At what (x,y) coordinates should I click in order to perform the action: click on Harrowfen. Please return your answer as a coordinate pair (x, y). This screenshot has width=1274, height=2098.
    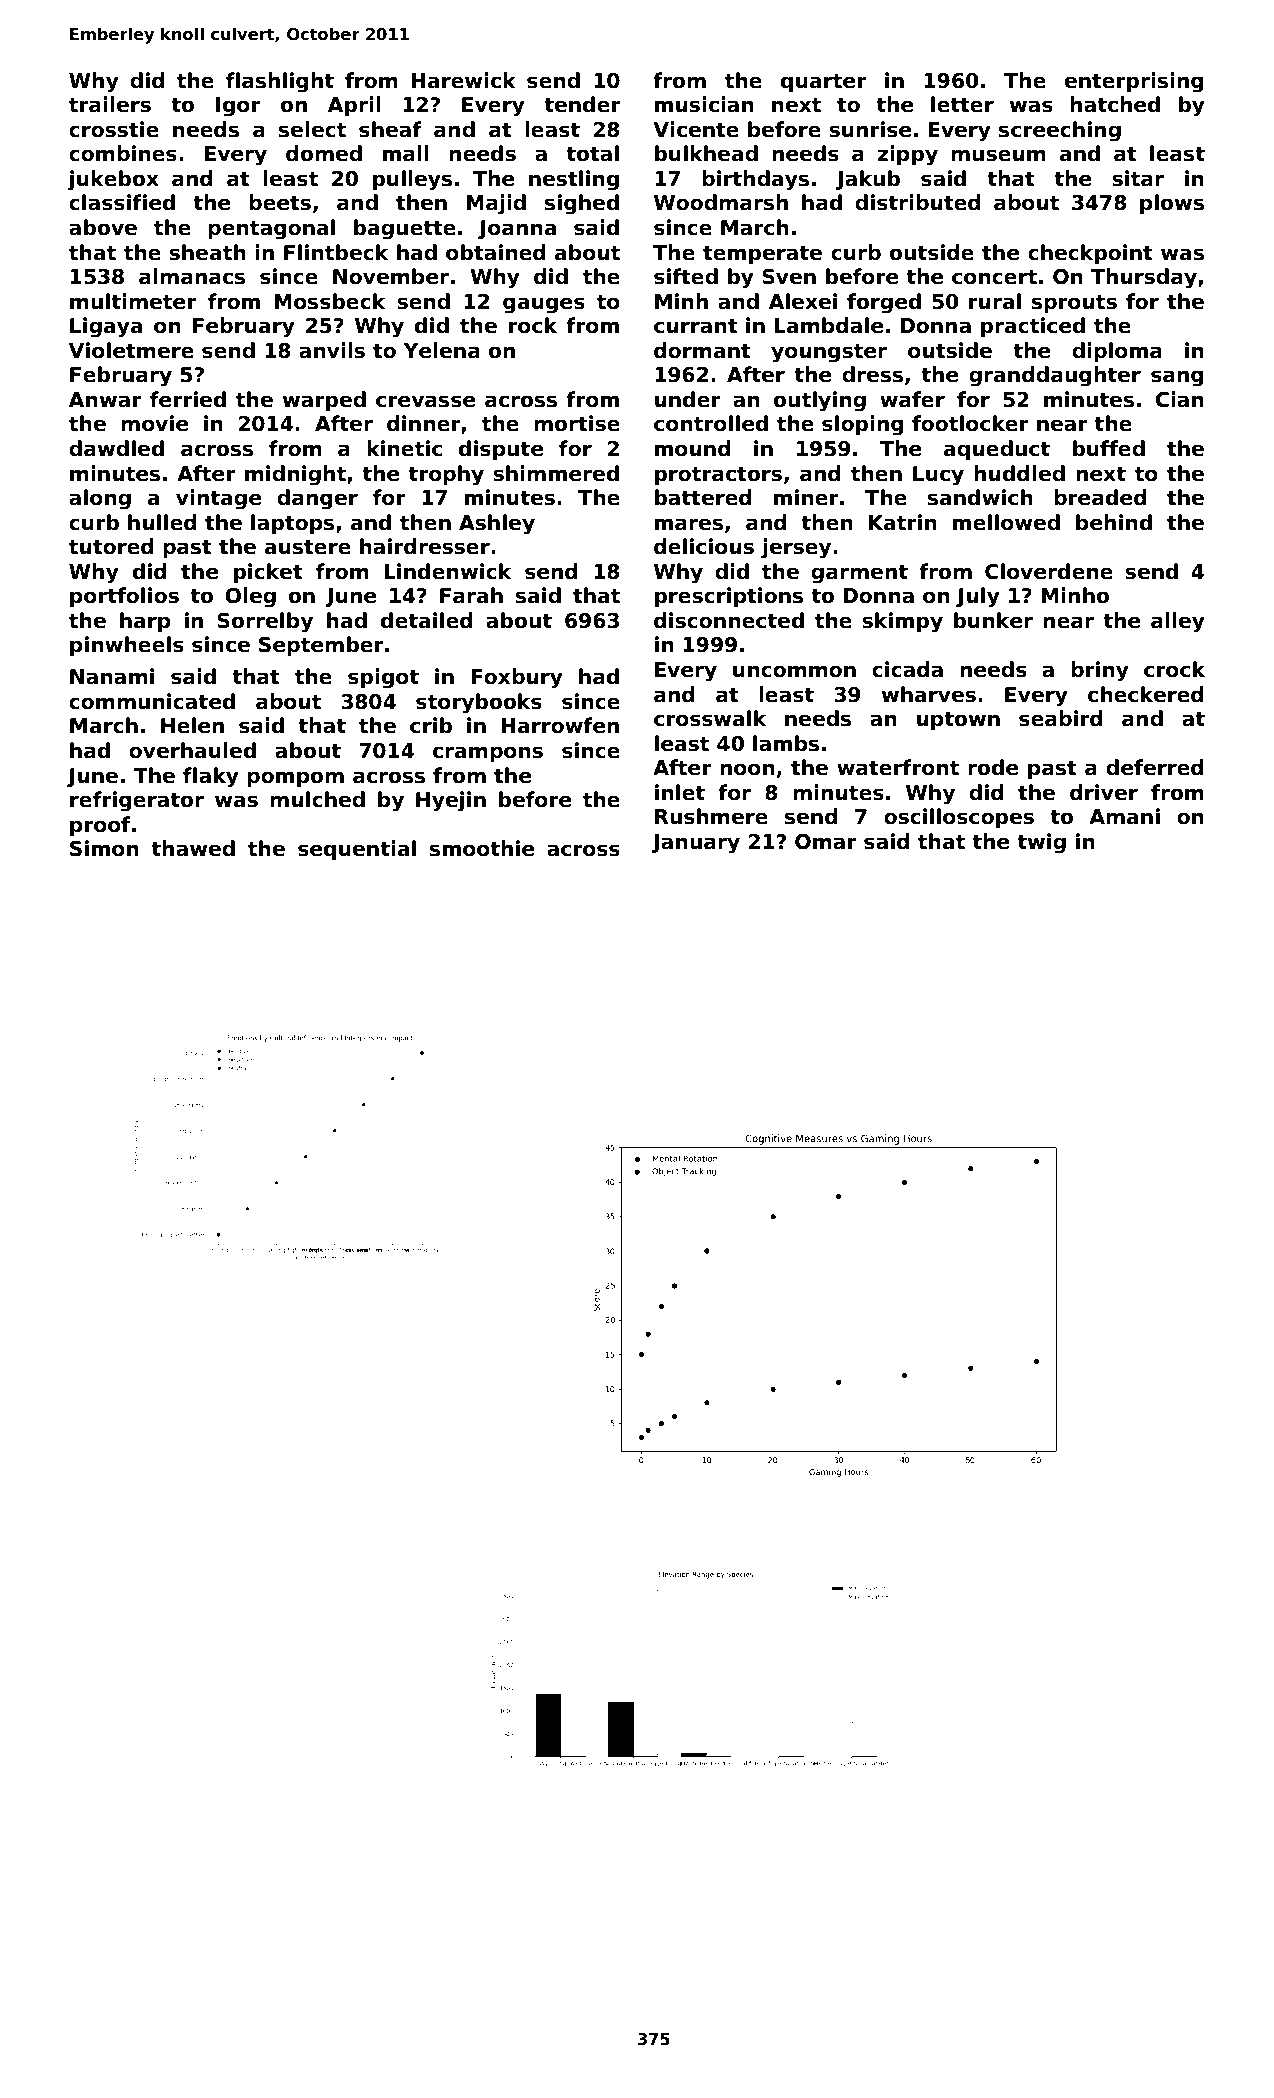
    Looking at the image, I should click on (560, 725).
